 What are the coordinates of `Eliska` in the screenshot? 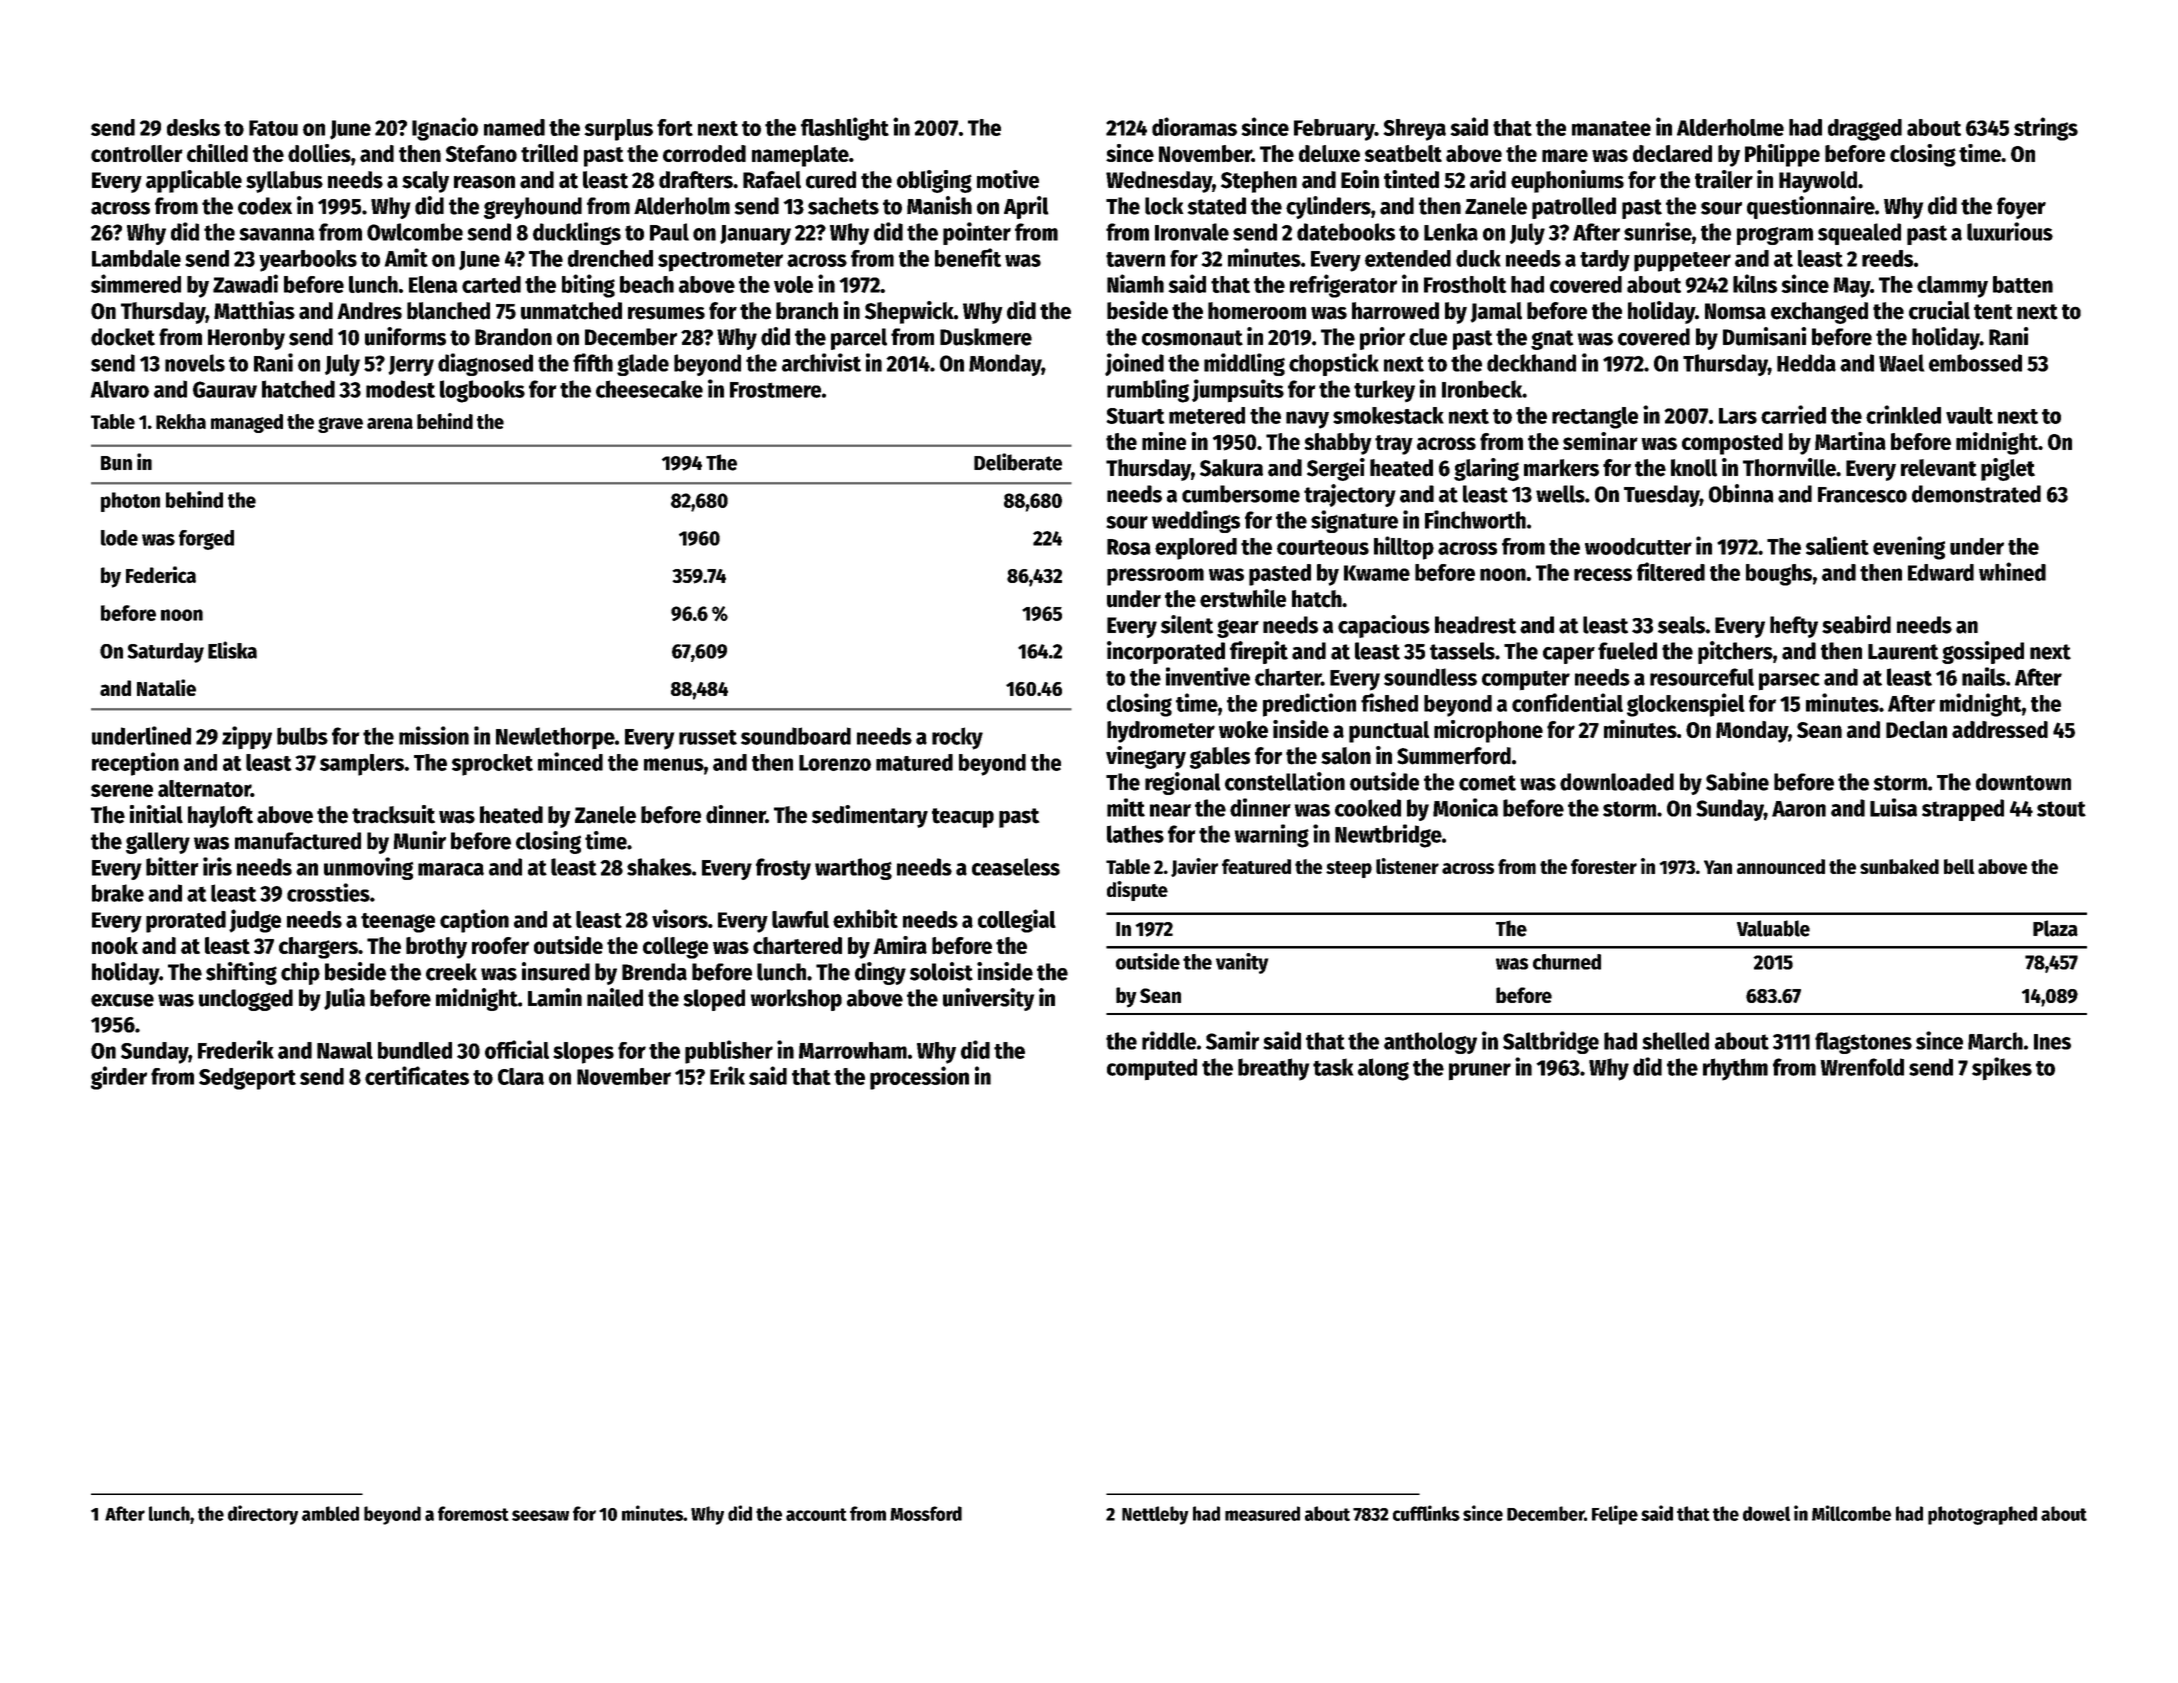 It's located at (232, 650).
